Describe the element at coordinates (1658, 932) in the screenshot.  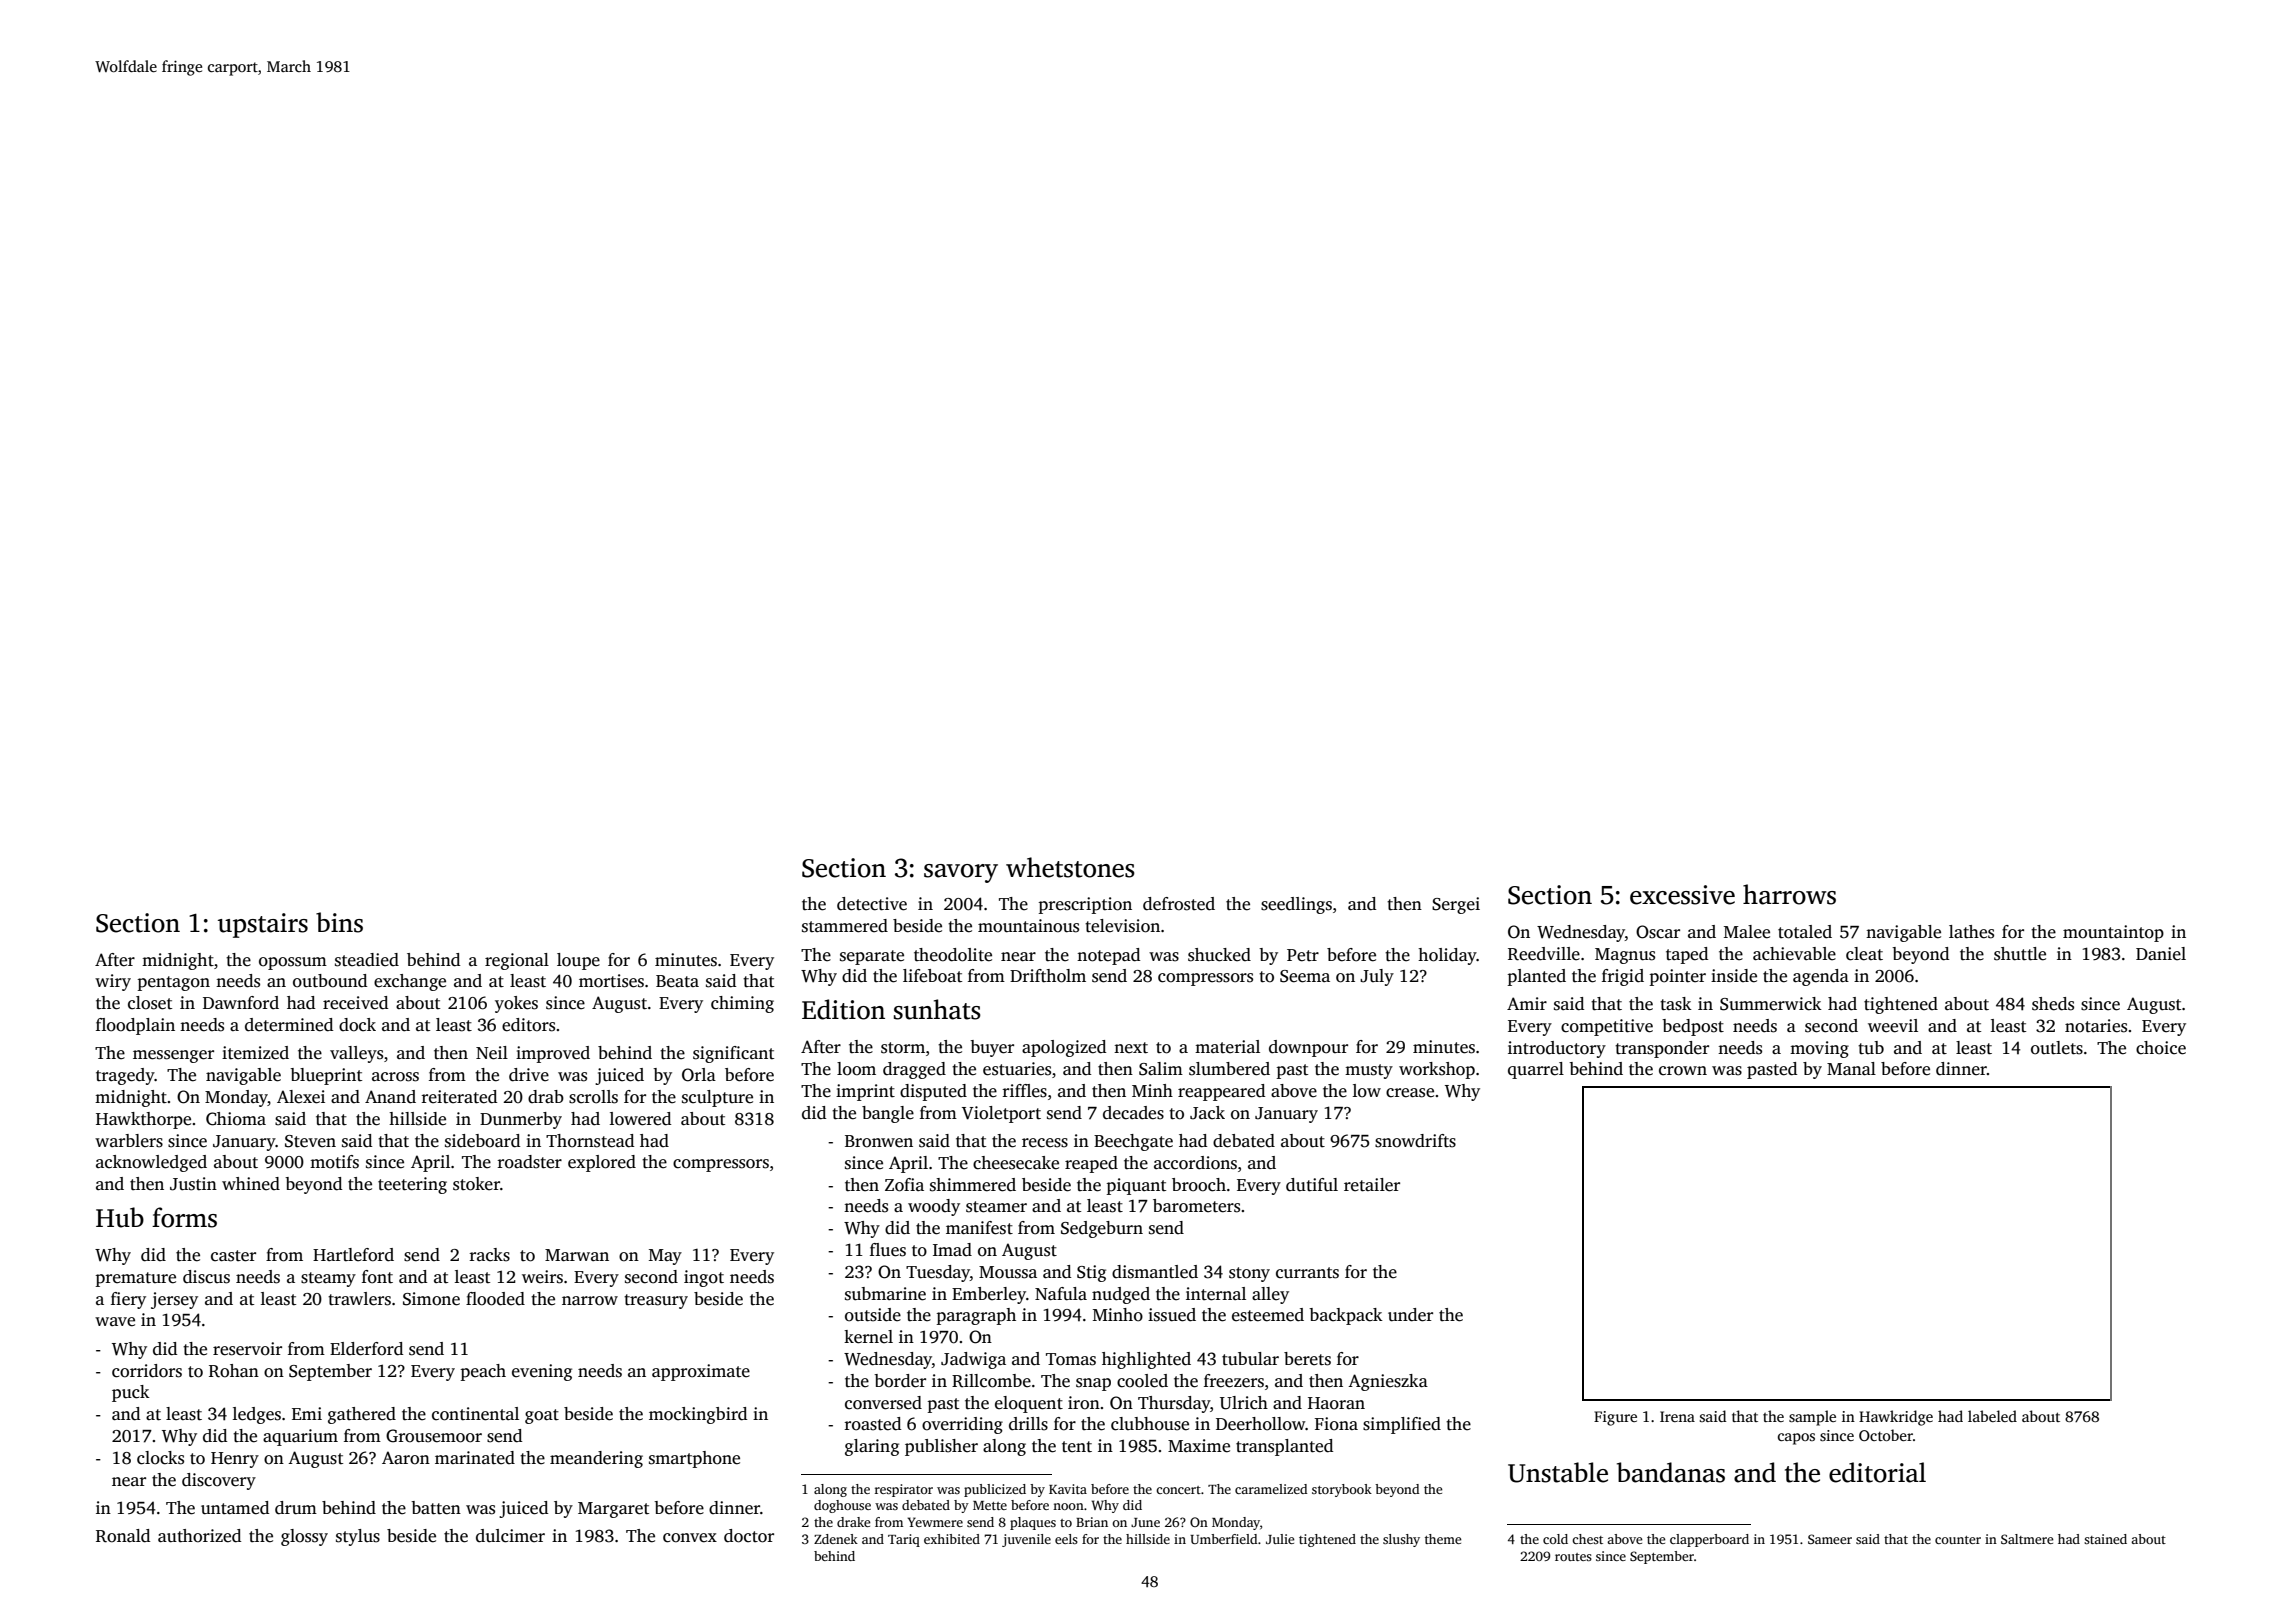
I see `Oscar` at that location.
